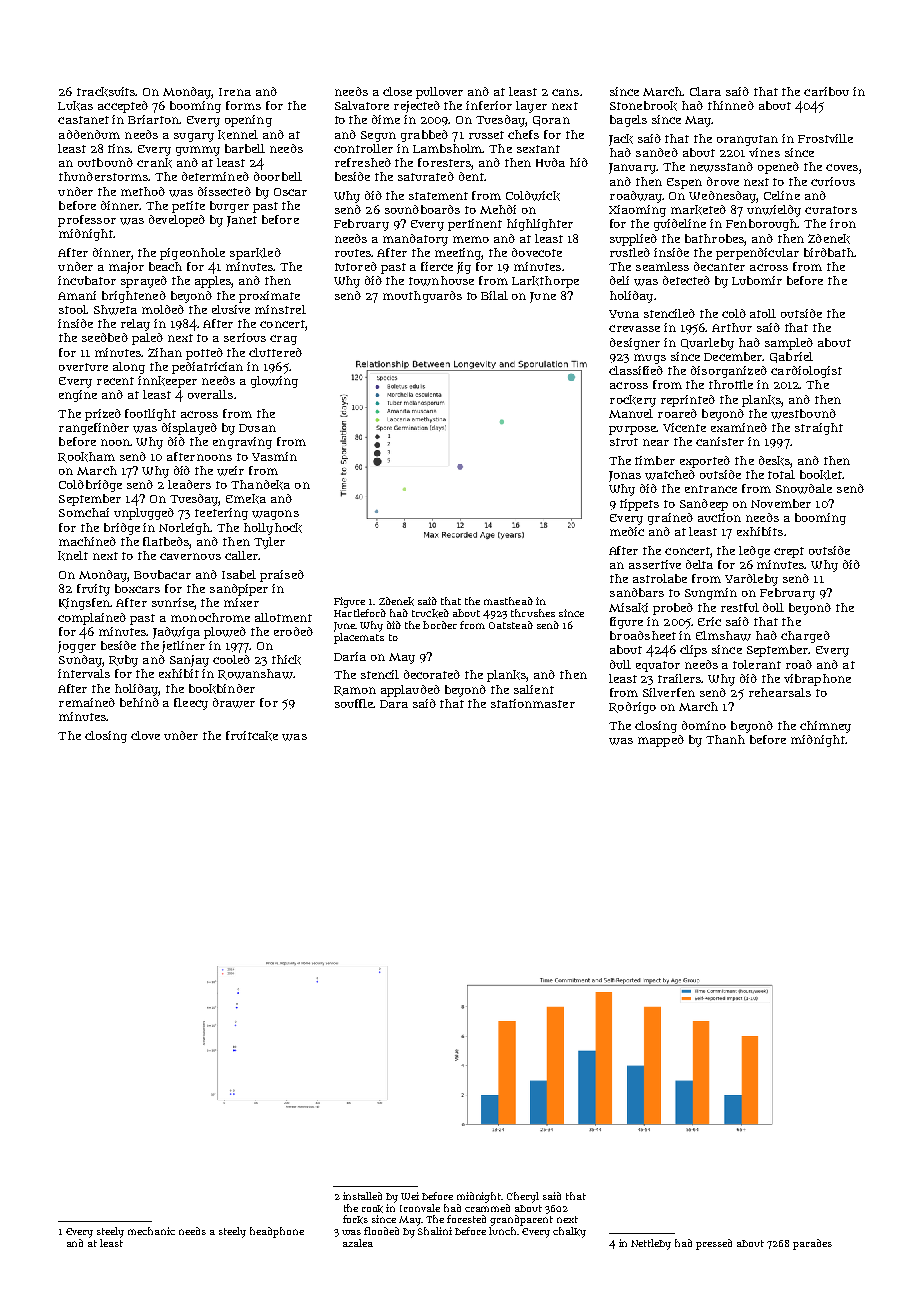  Describe the element at coordinates (145, 735) in the screenshot. I see `clove` at that location.
